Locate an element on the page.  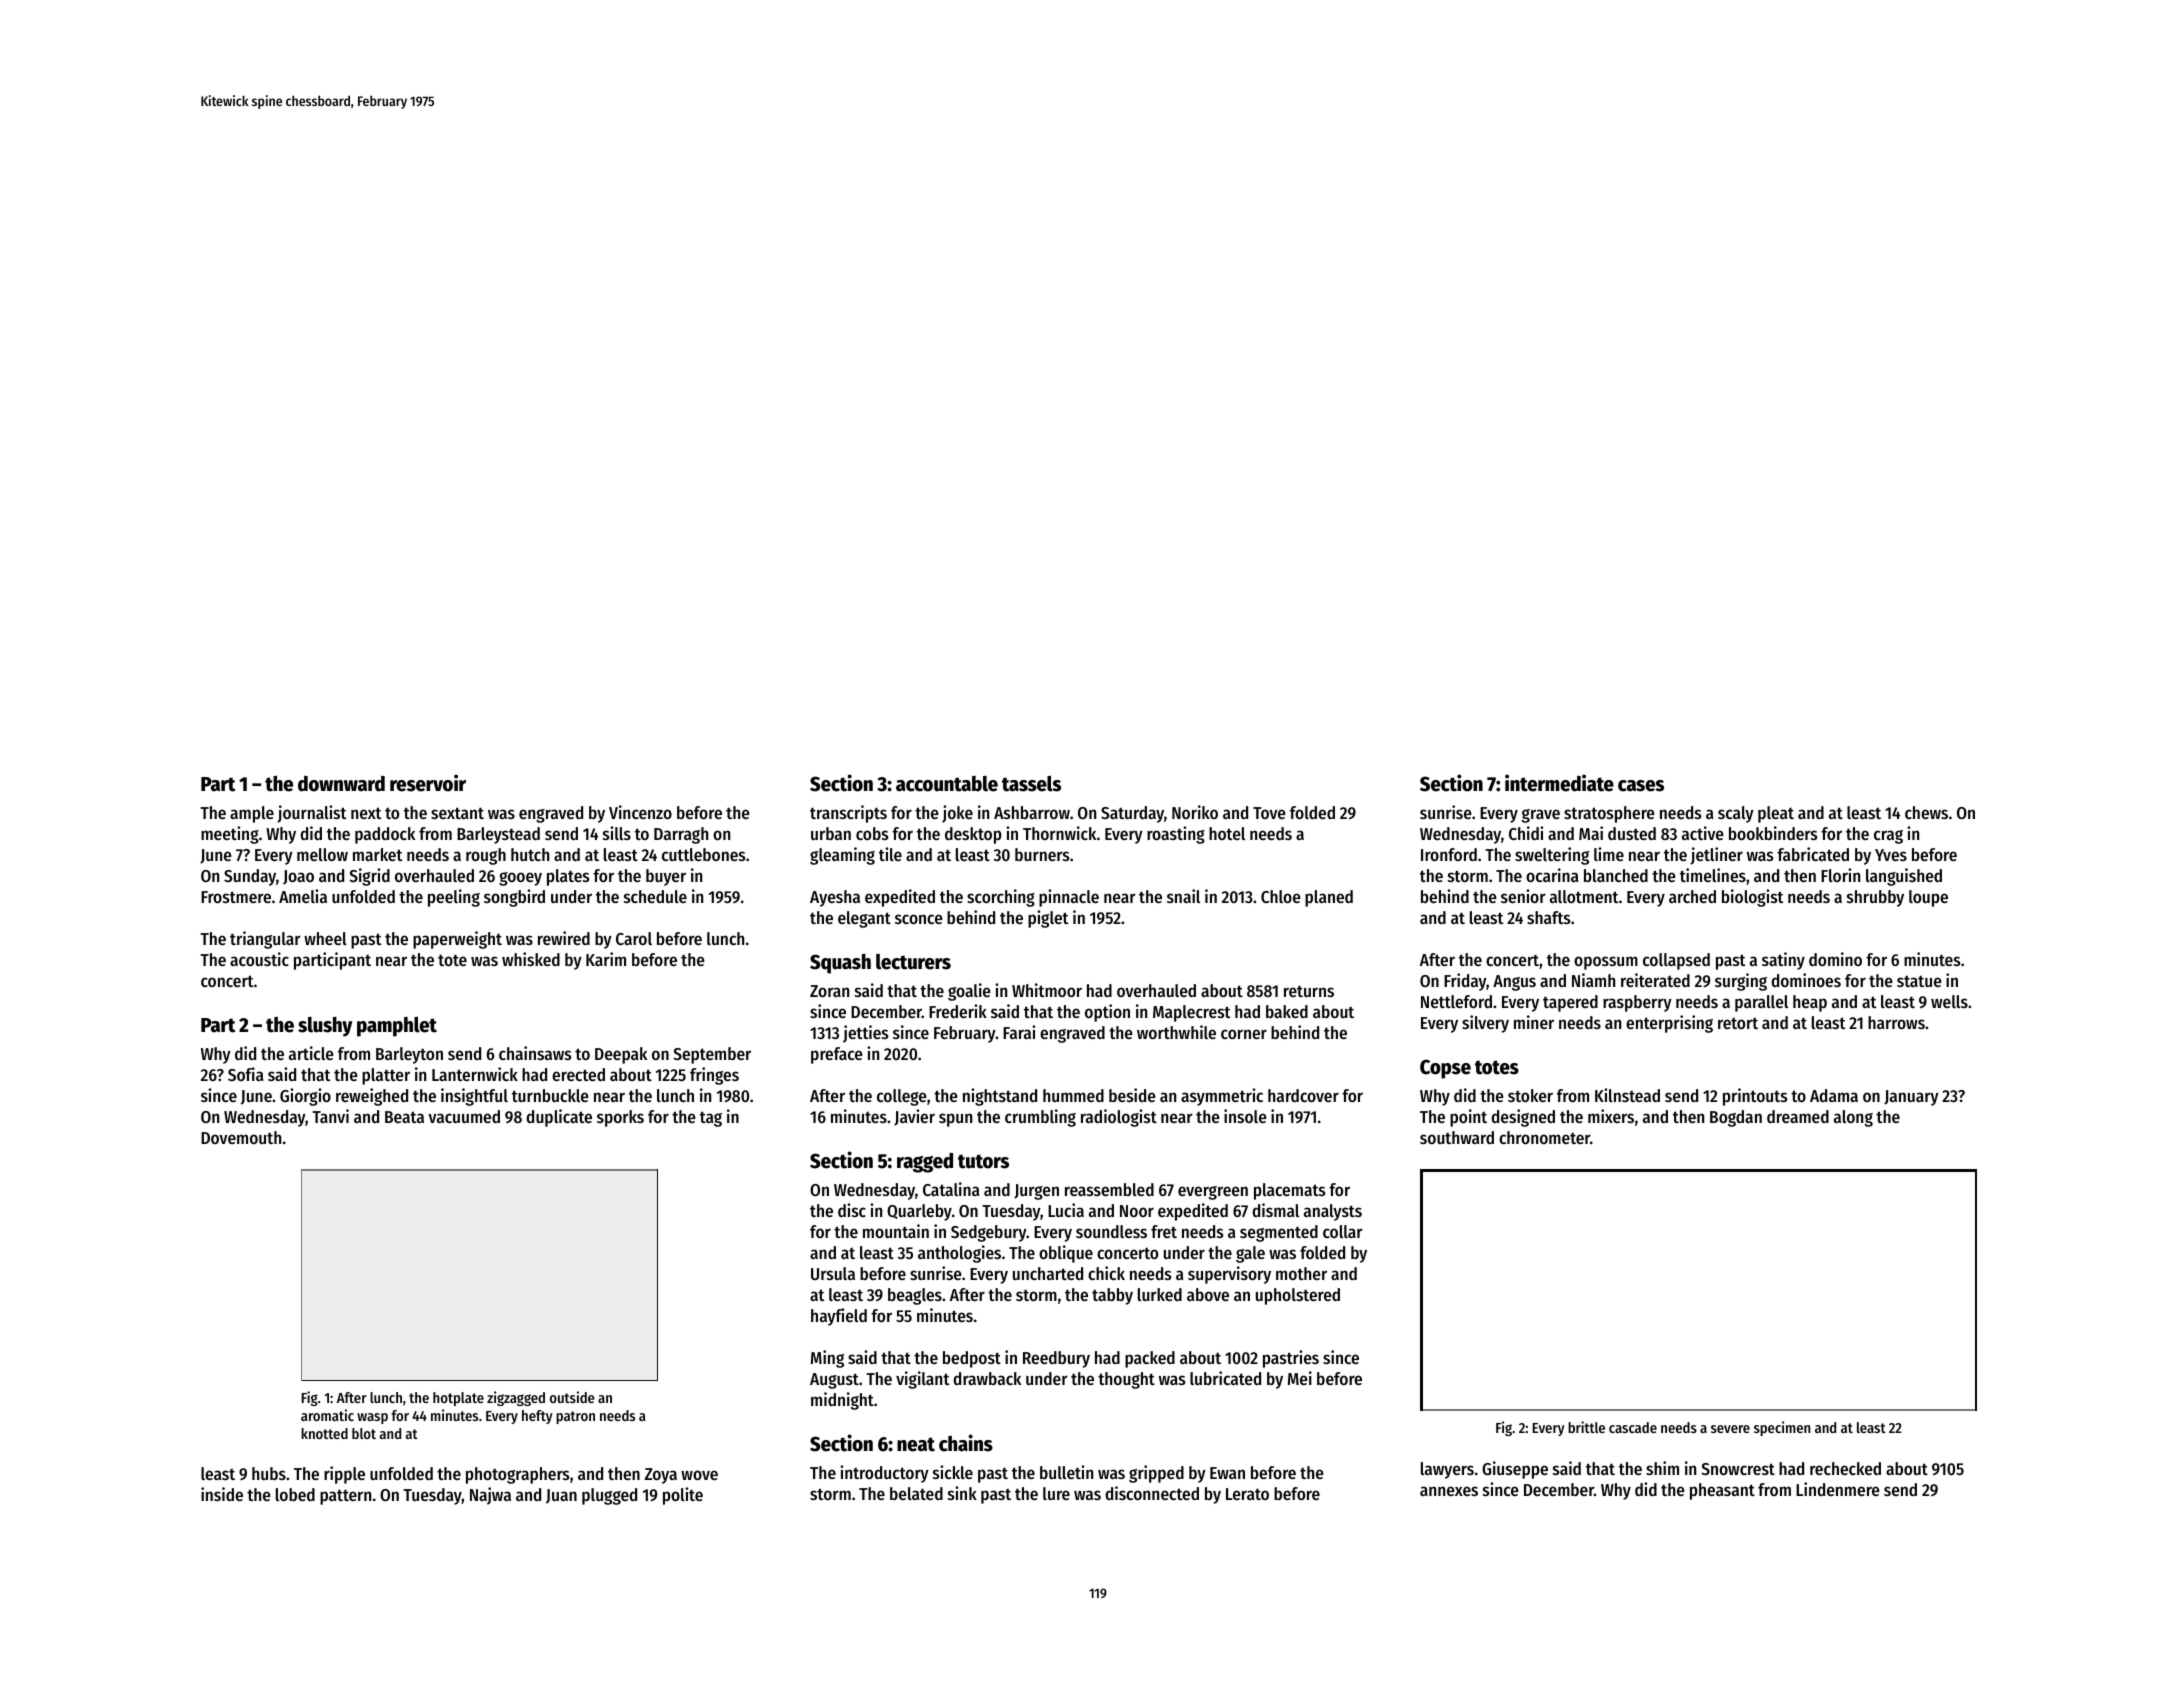
Sofia is located at coordinates (245, 1074).
